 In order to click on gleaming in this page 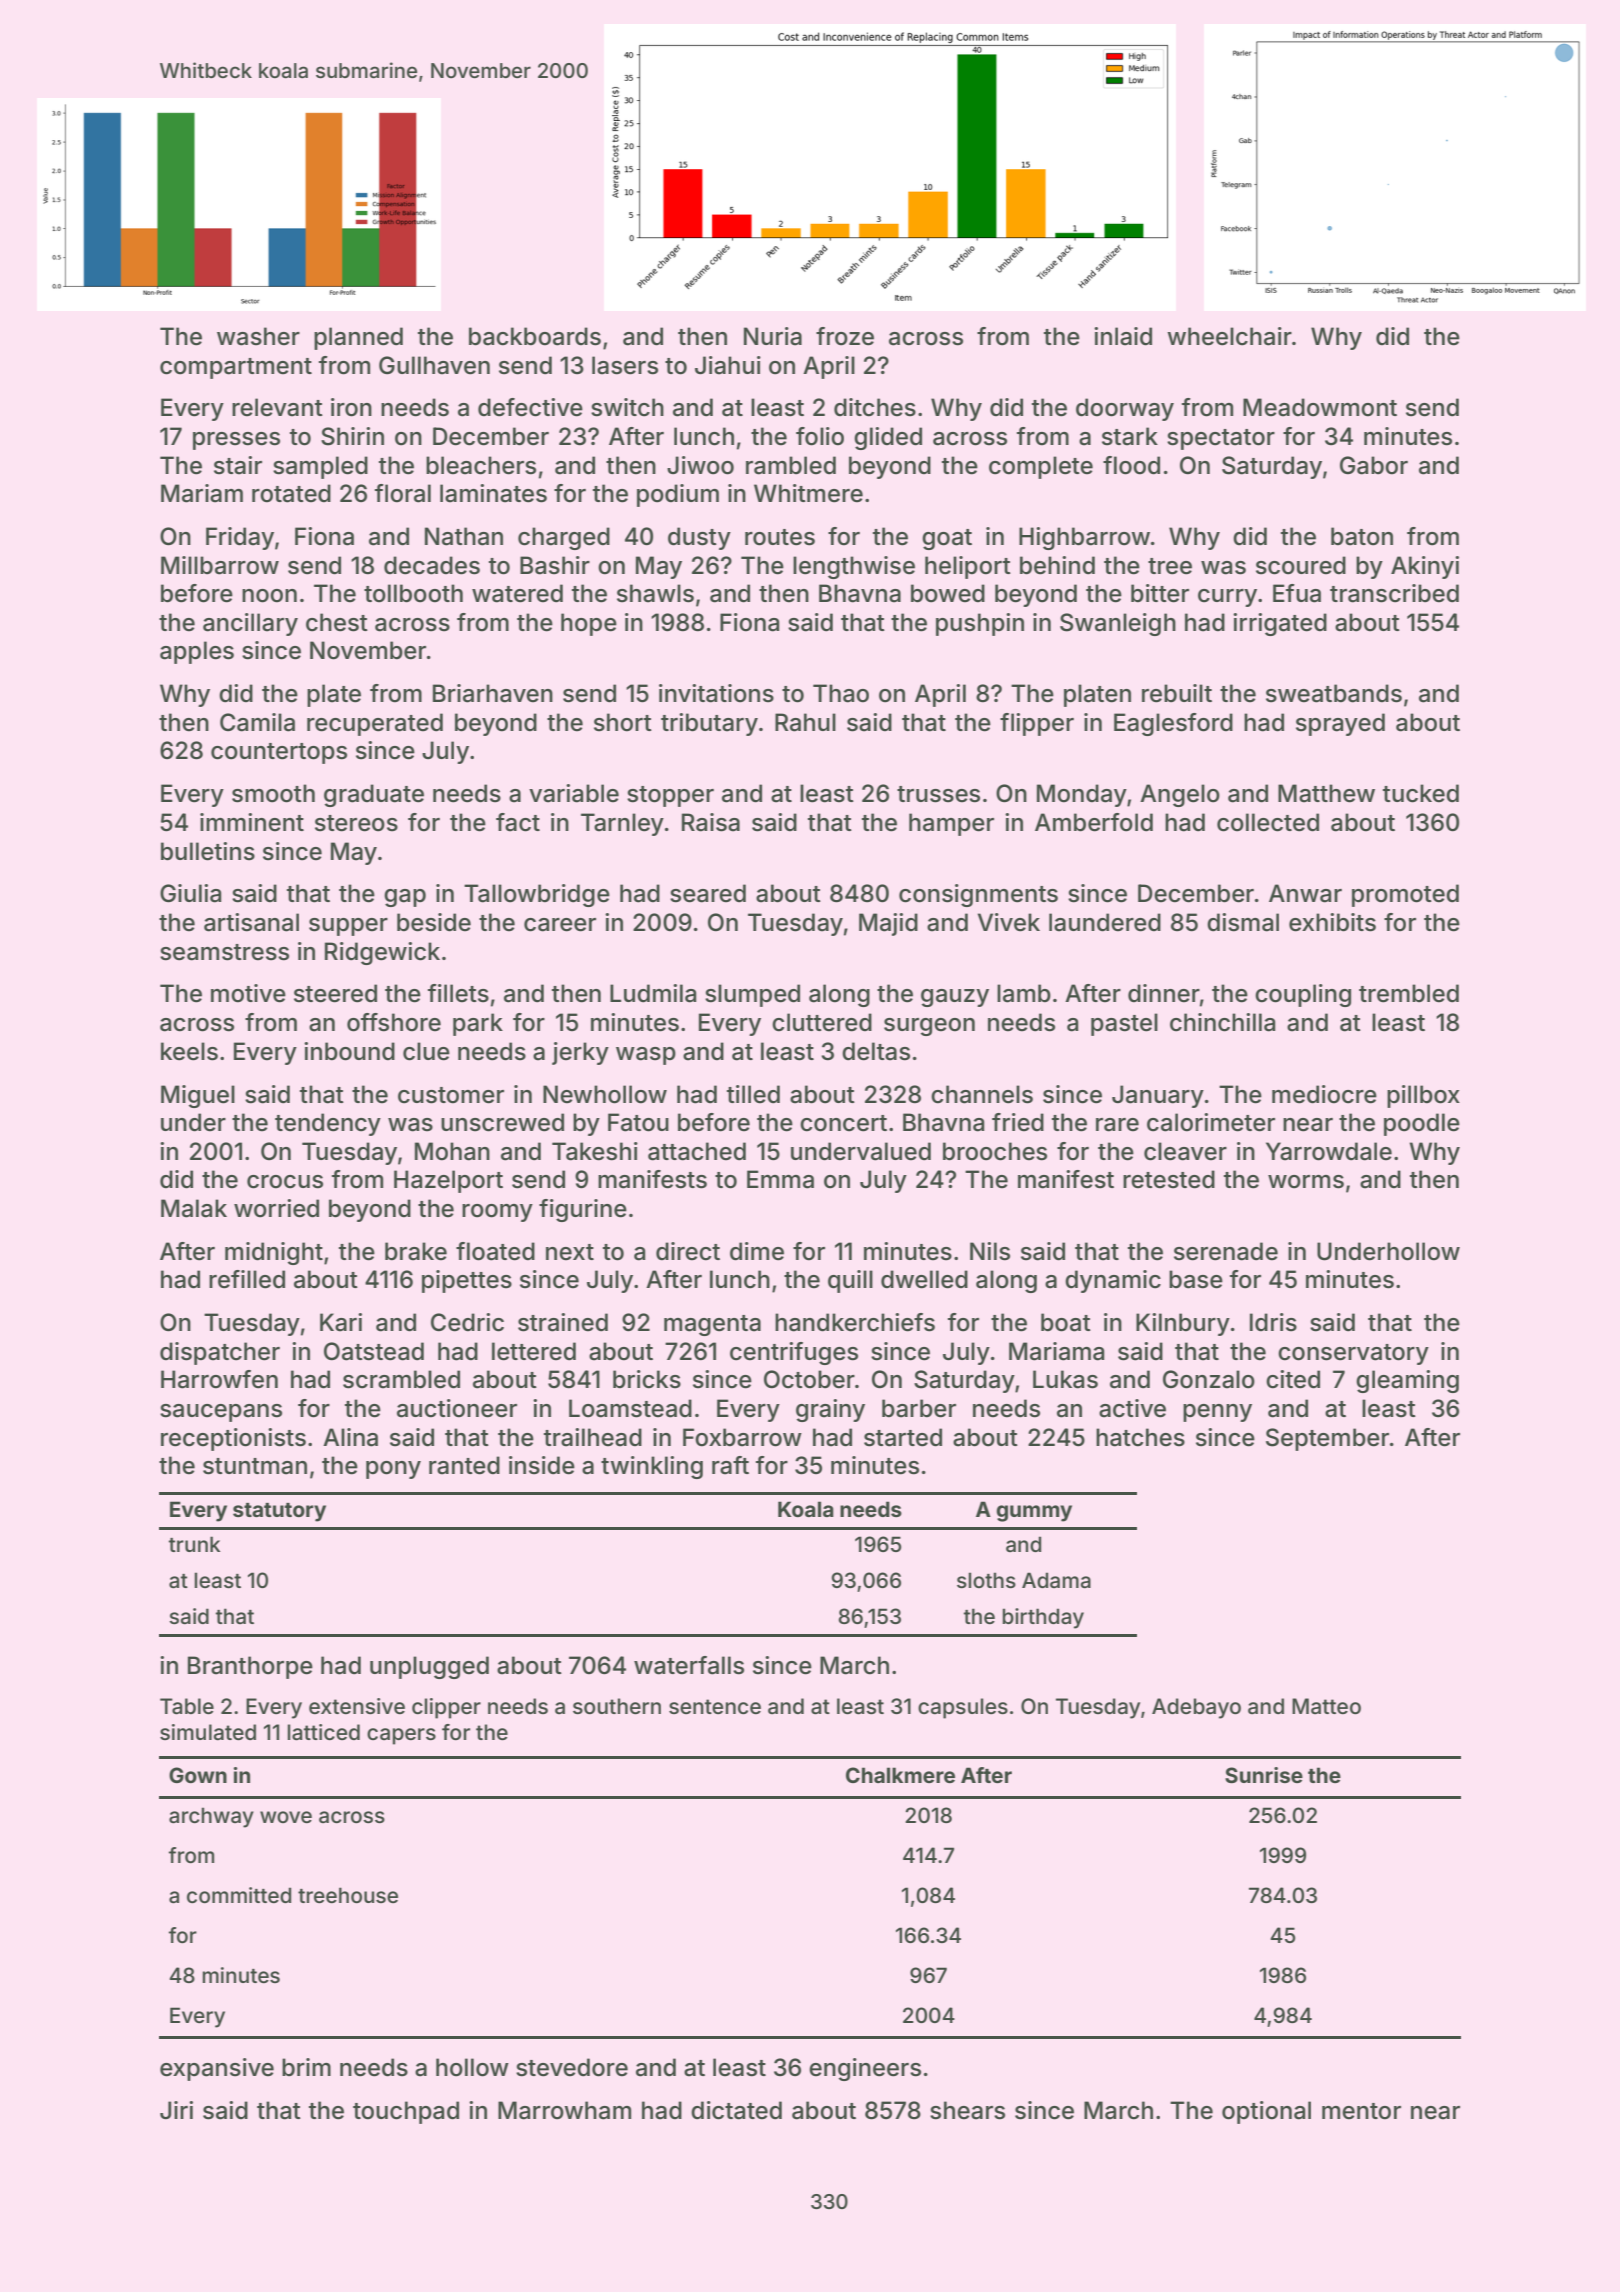, I will do `click(1407, 1381)`.
